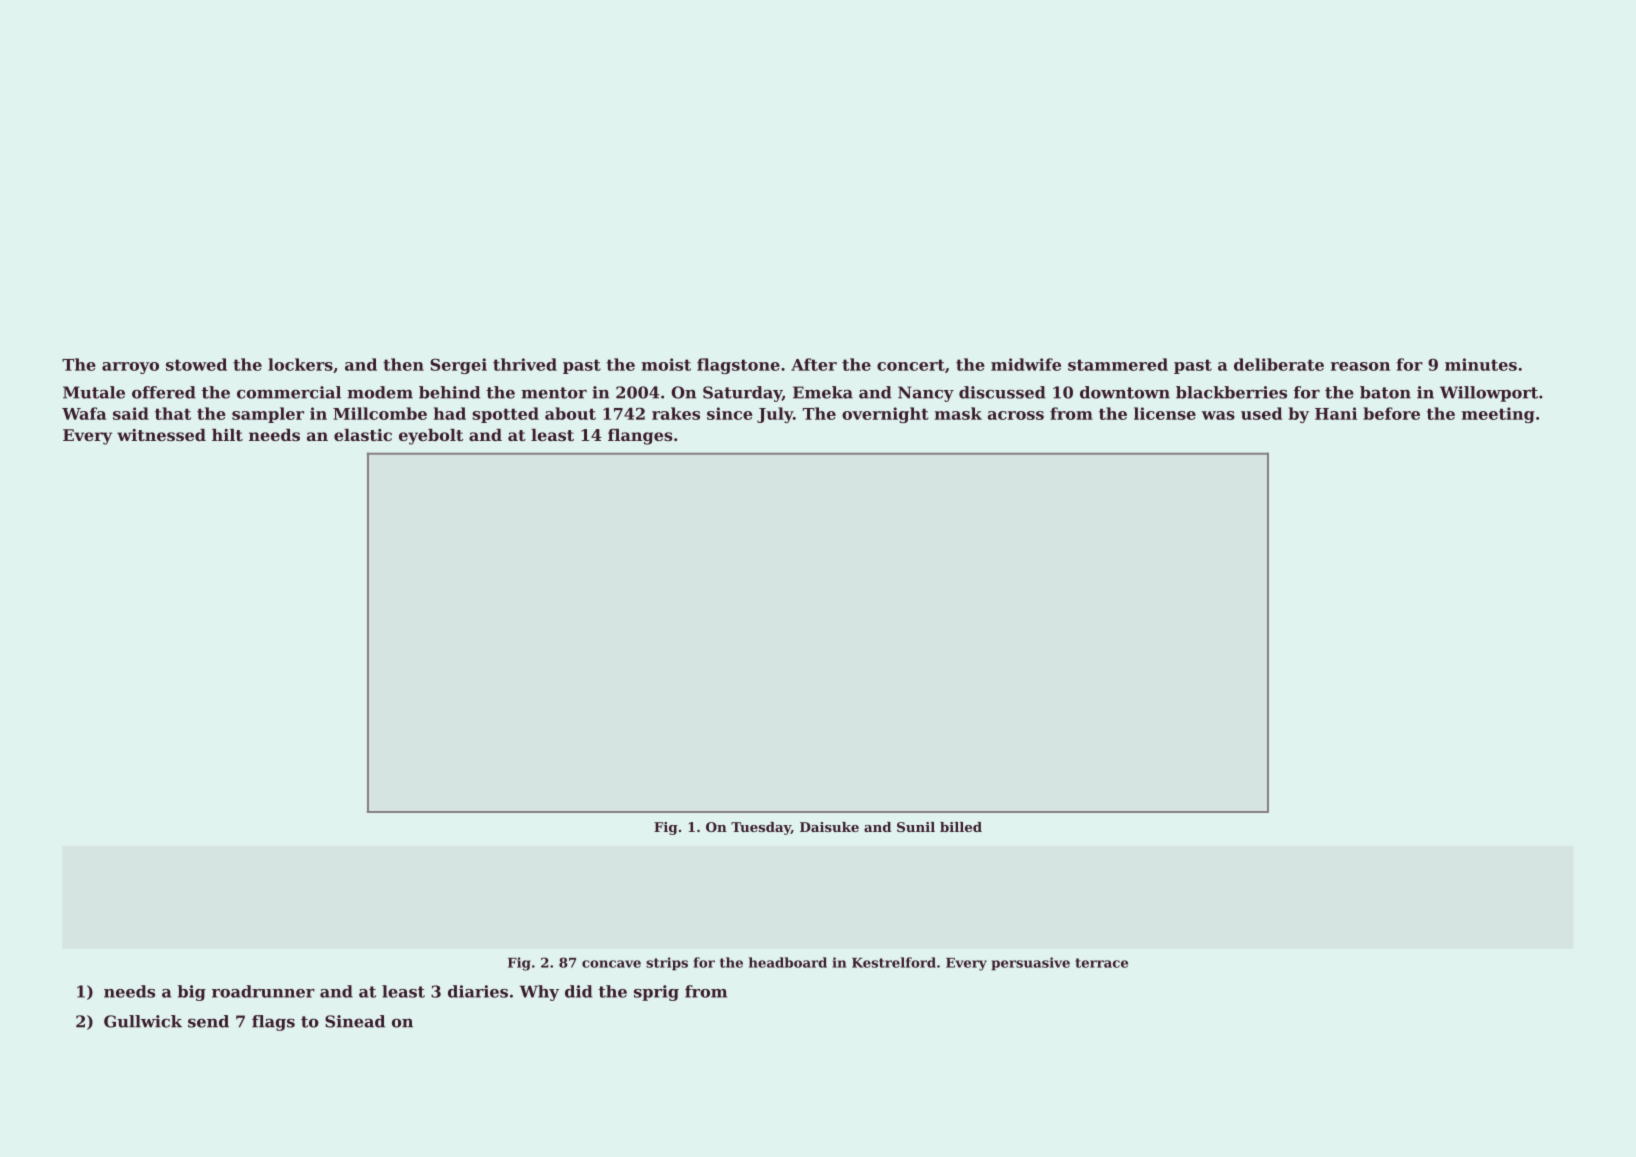 The height and width of the screenshot is (1157, 1636). Describe the element at coordinates (761, 828) in the screenshot. I see `Tuesday` at that location.
